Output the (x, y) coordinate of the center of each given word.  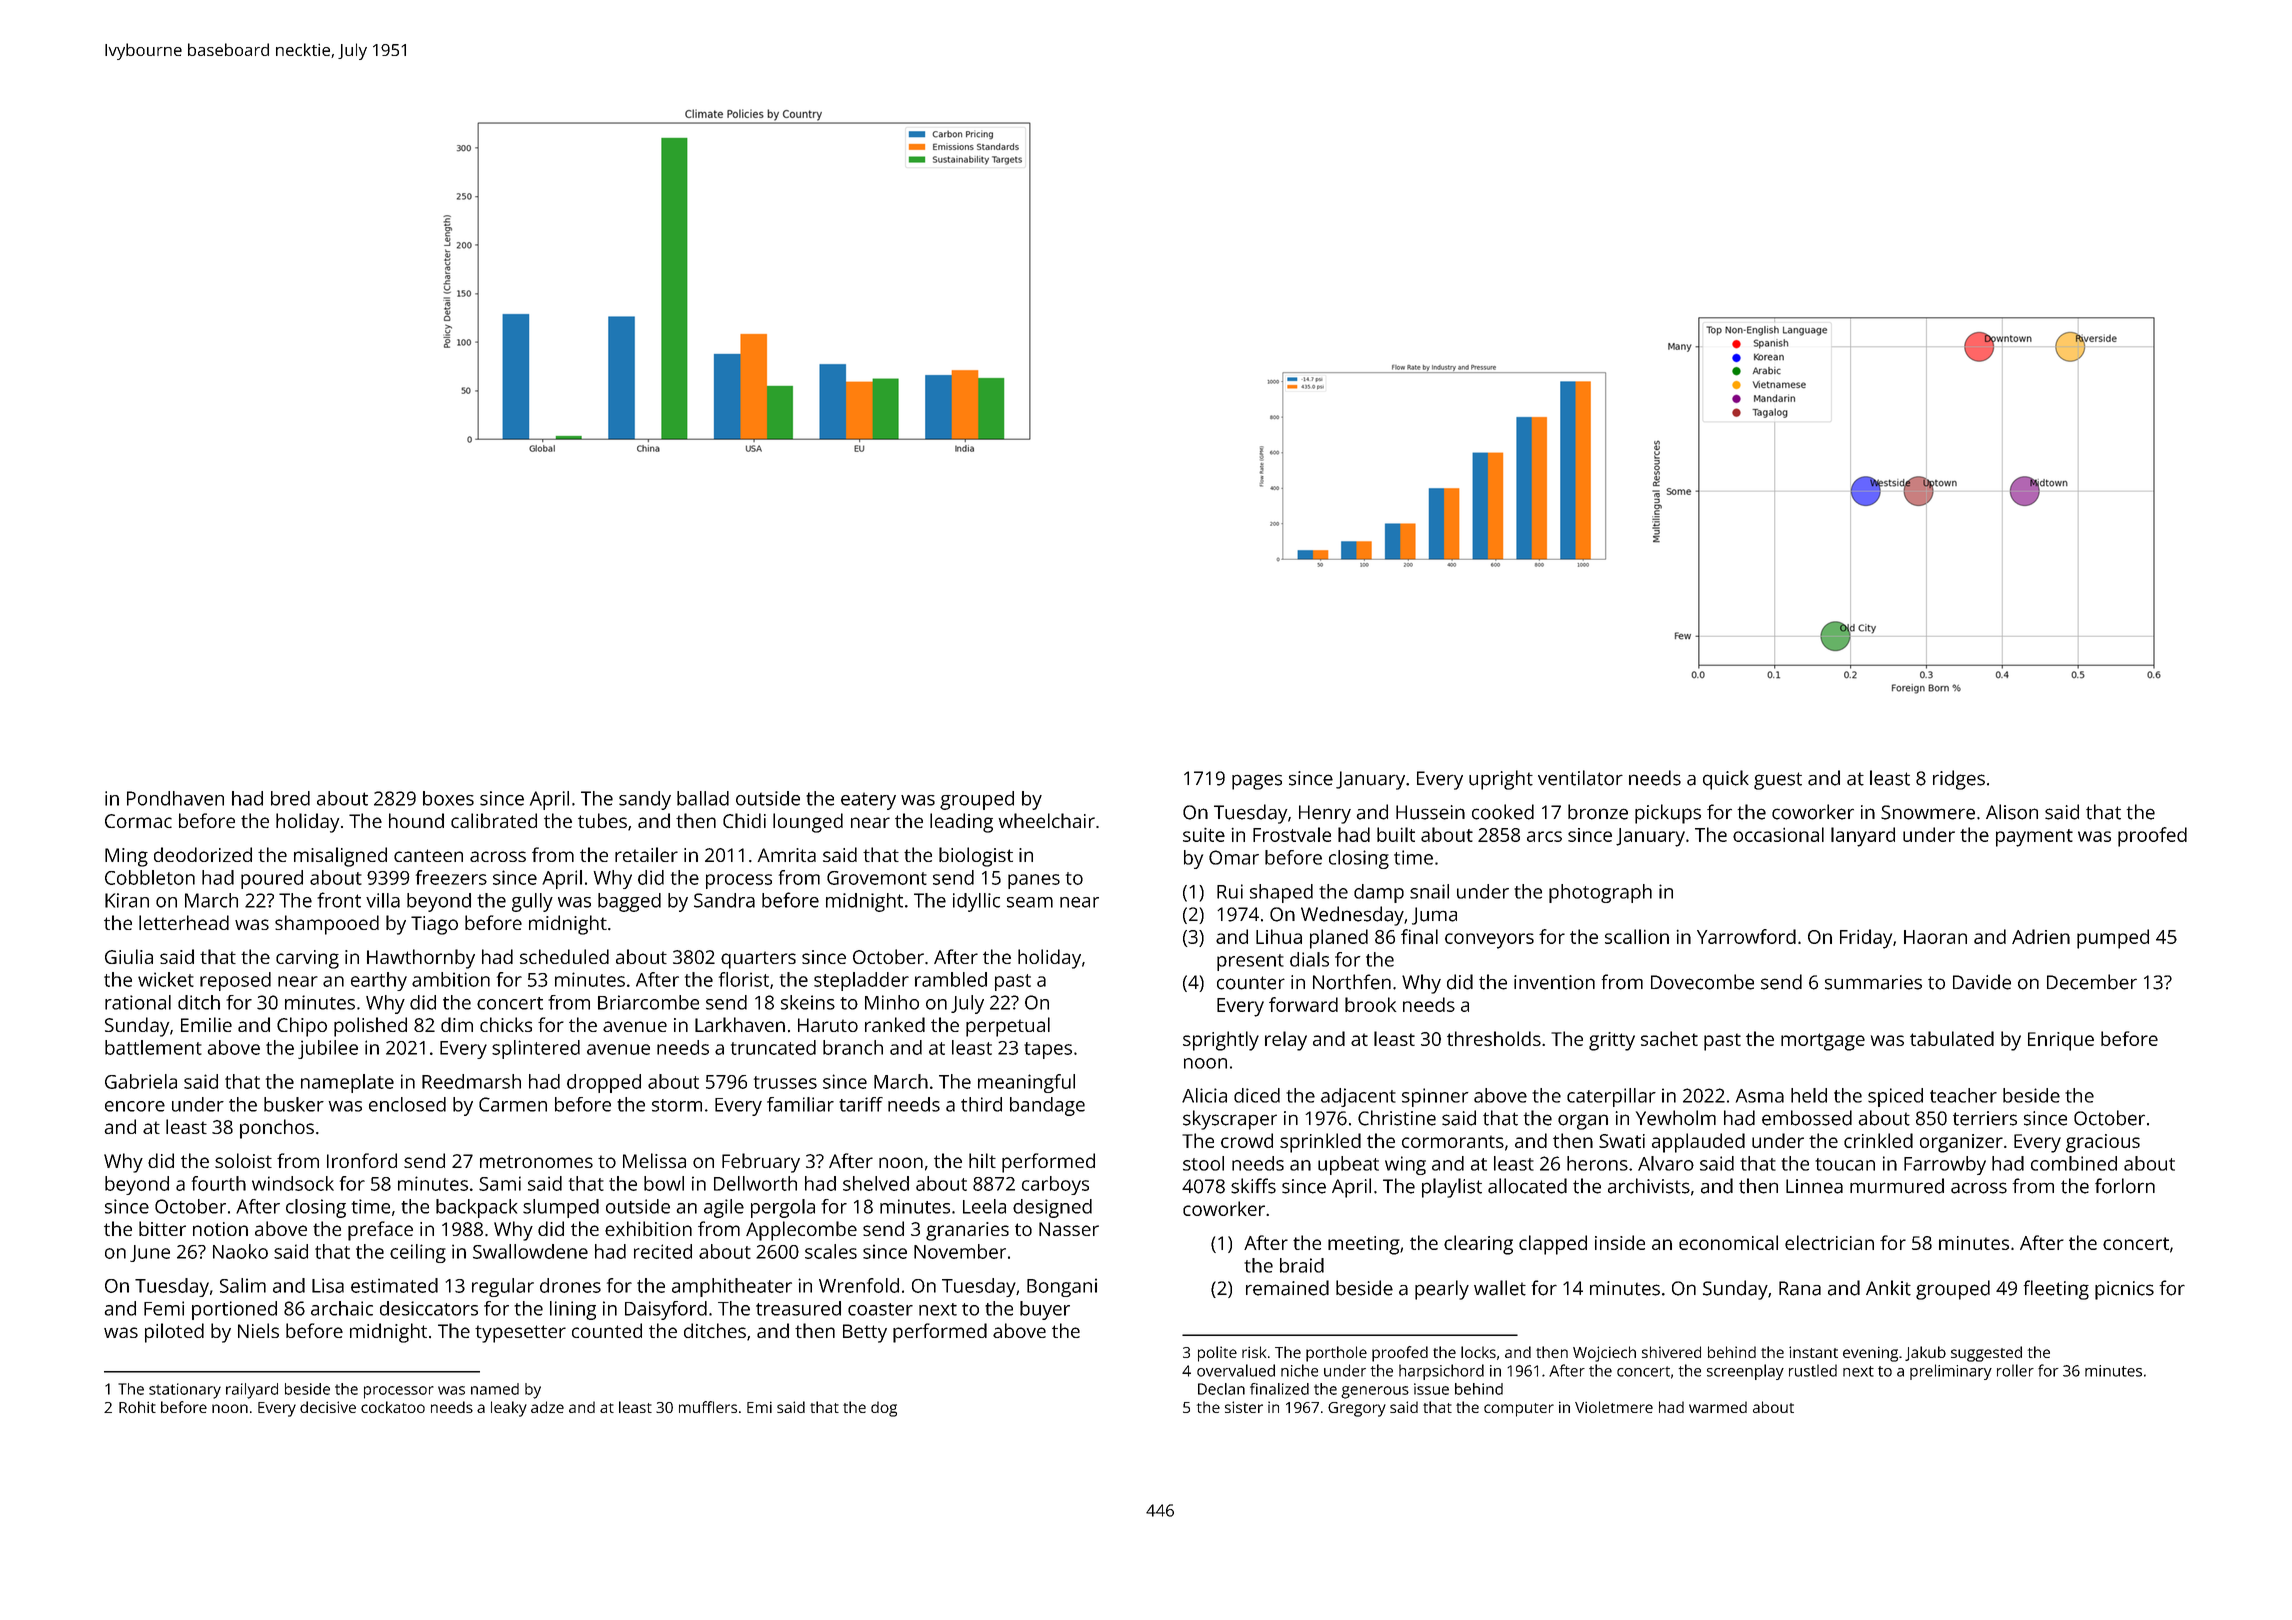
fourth (219, 1183)
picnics (2124, 1290)
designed (1052, 1208)
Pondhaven (175, 798)
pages (1257, 782)
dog (884, 1409)
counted (607, 1330)
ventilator (1580, 778)
